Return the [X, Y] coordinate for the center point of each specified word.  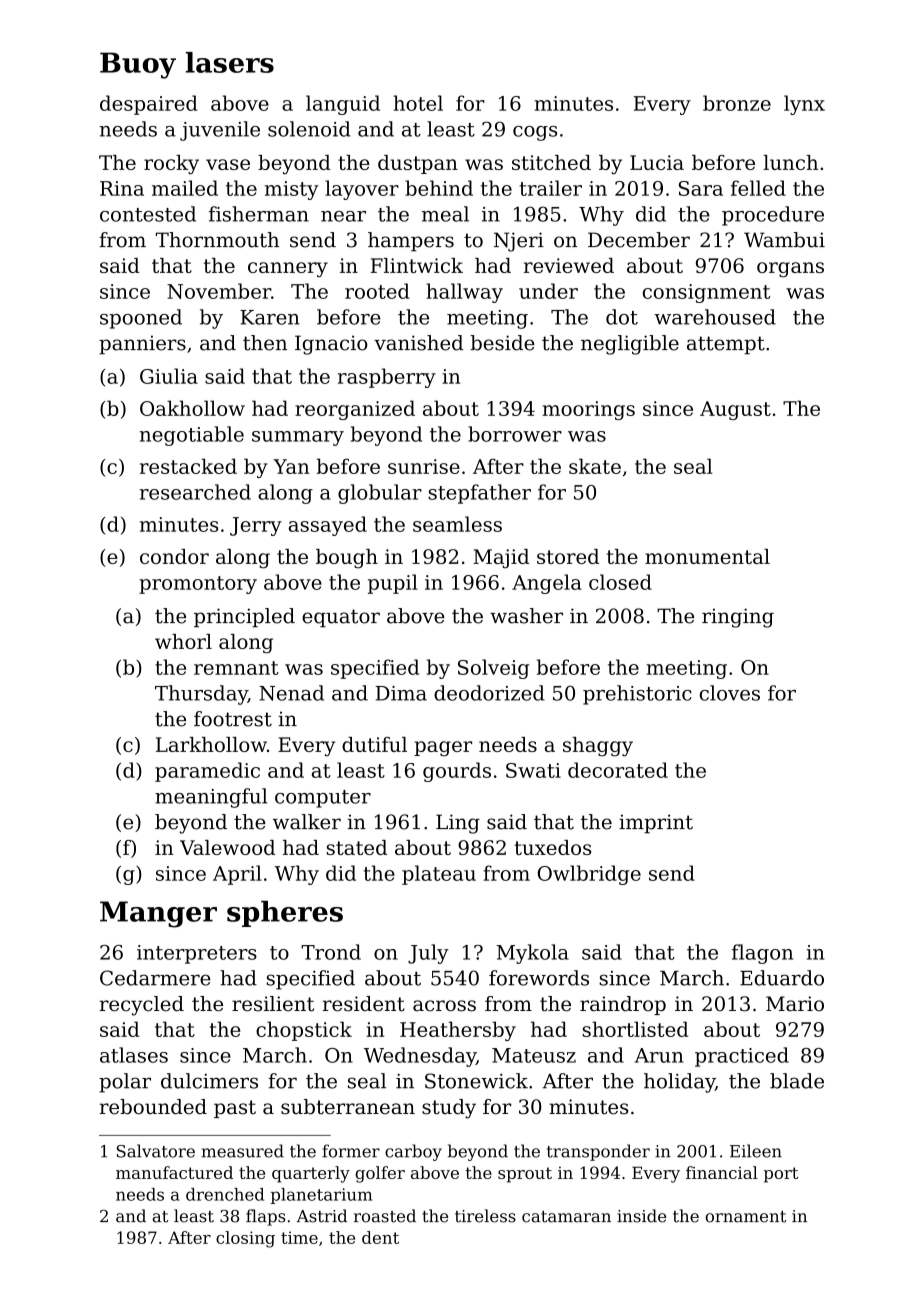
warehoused [715, 317]
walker [307, 822]
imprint [656, 824]
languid [343, 105]
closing [245, 1239]
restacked [188, 466]
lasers [230, 62]
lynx [804, 105]
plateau [439, 875]
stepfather [479, 494]
